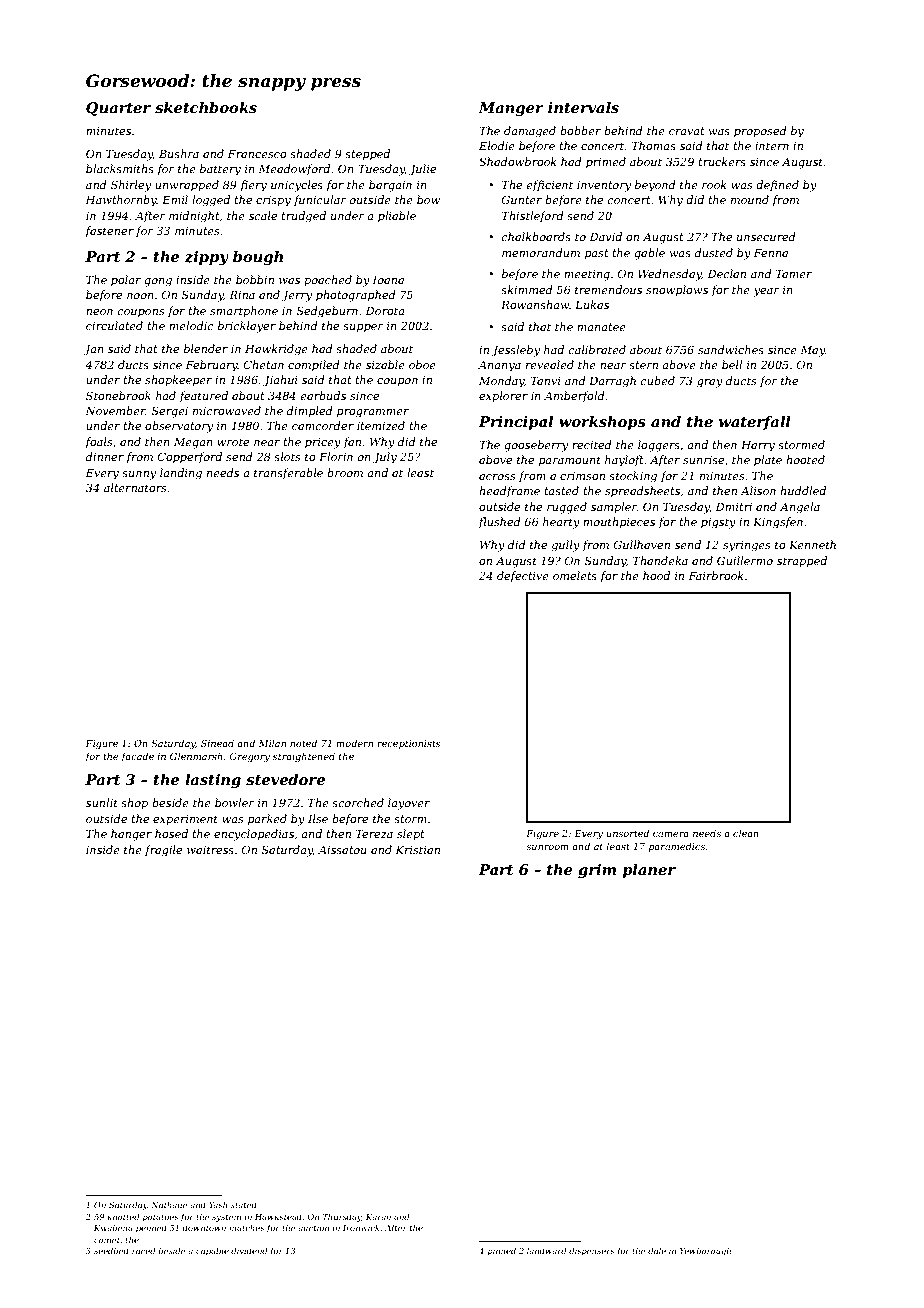 Image resolution: width=924 pixels, height=1308 pixels. Describe the element at coordinates (378, 1217) in the screenshot. I see `Karan` at that location.
